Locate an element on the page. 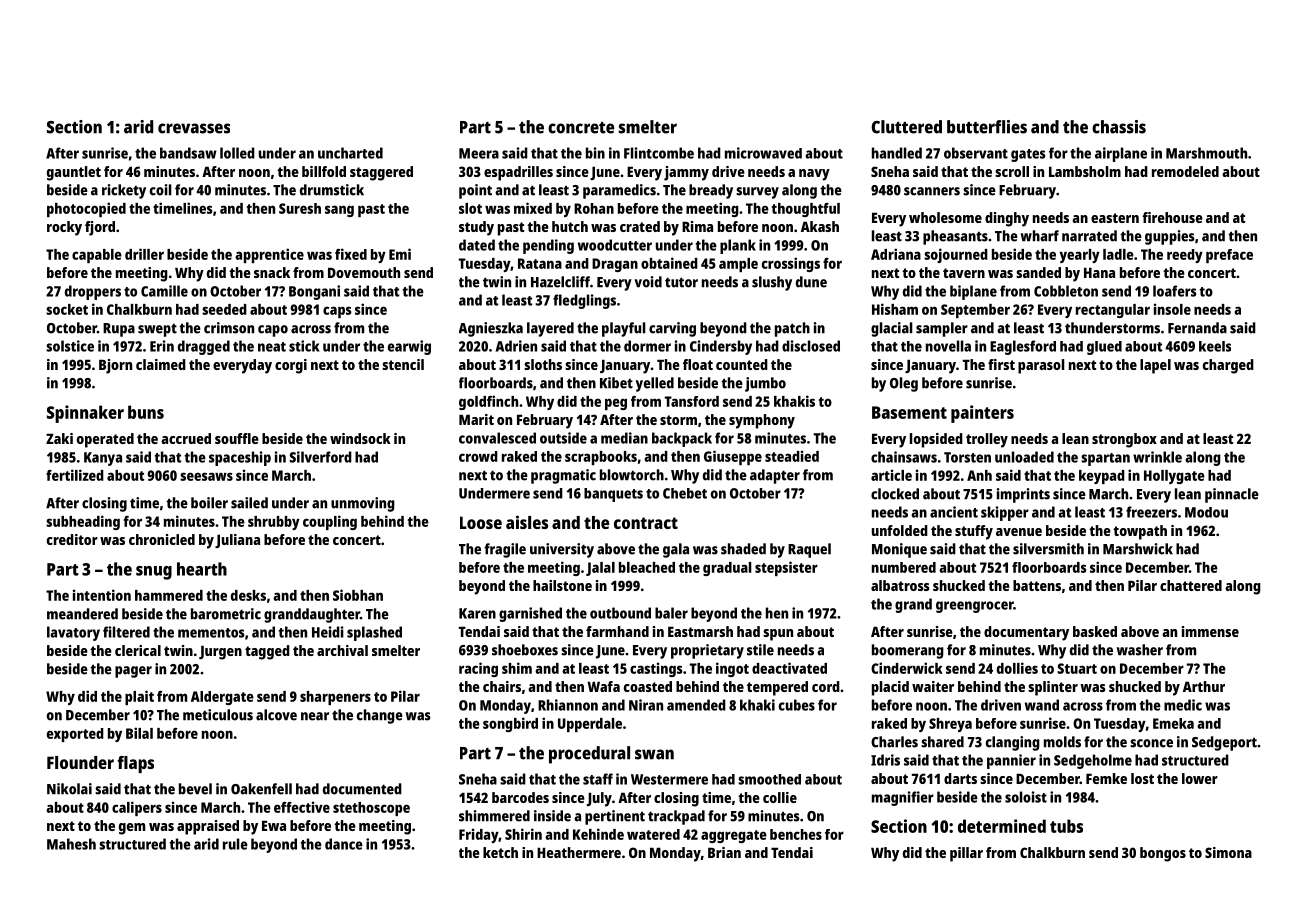 Image resolution: width=1308 pixels, height=924 pixels. Jurgen is located at coordinates (220, 652).
